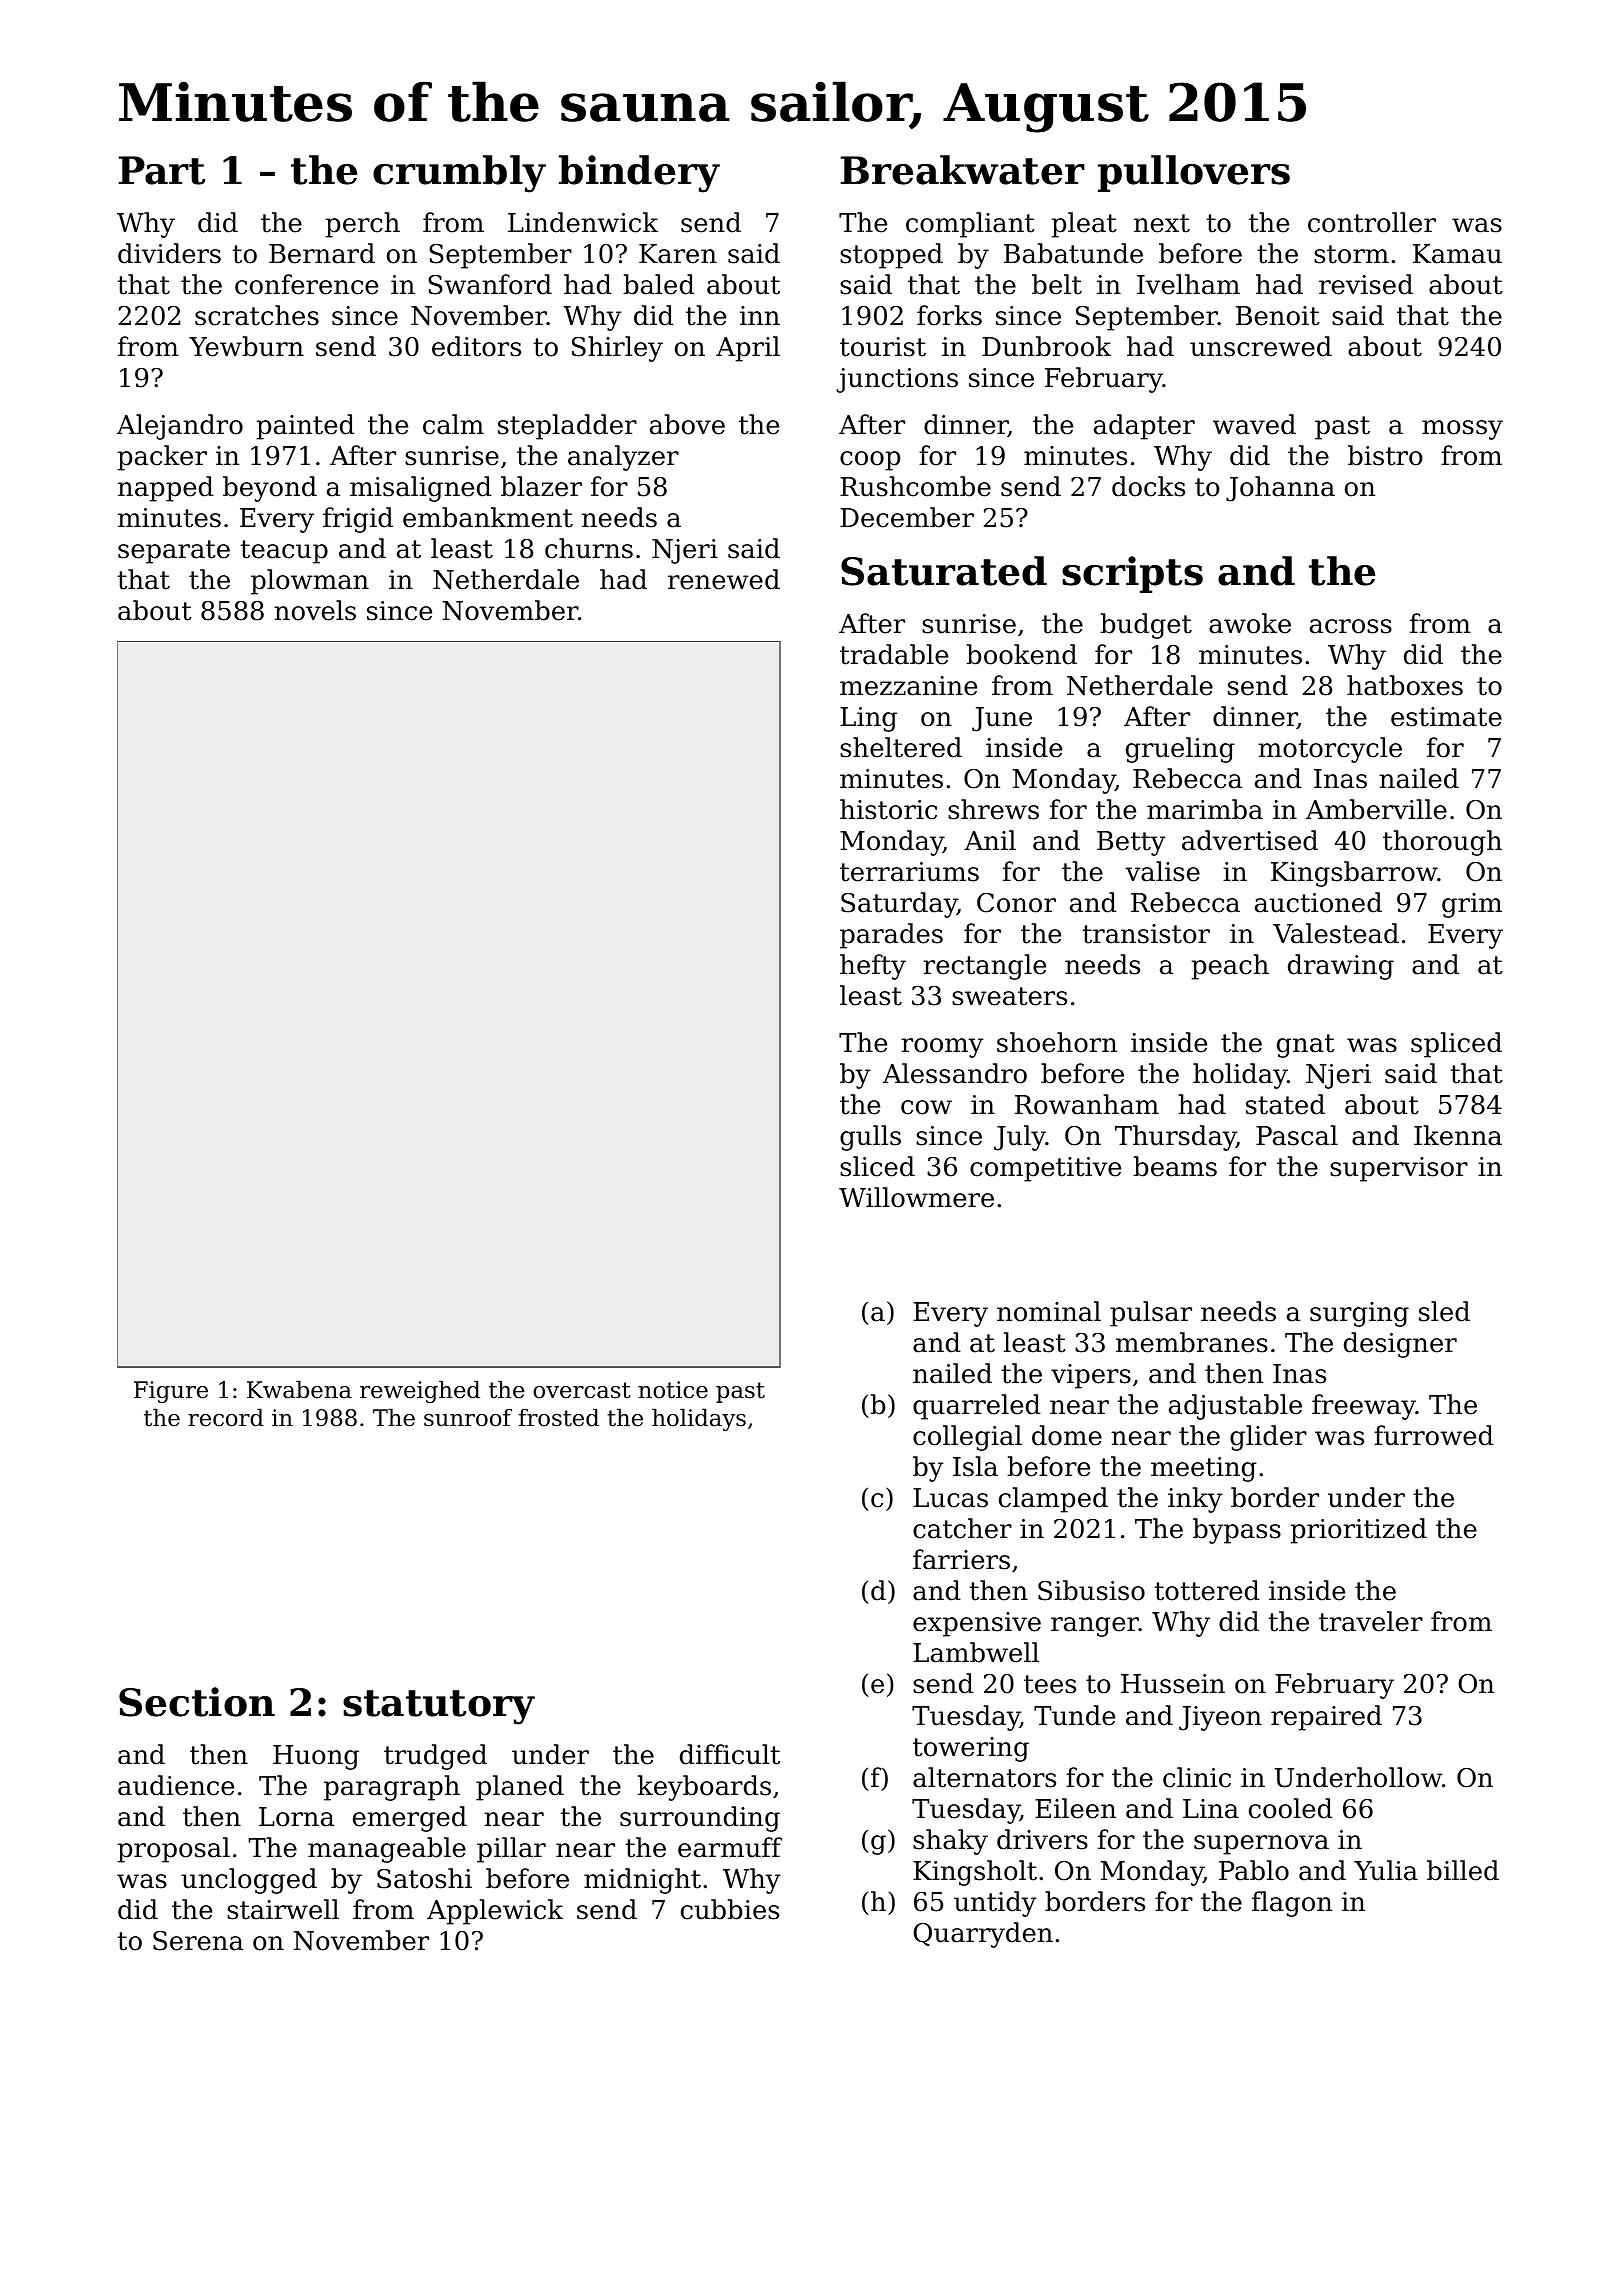  Describe the element at coordinates (459, 174) in the image. I see `crumbly` at that location.
